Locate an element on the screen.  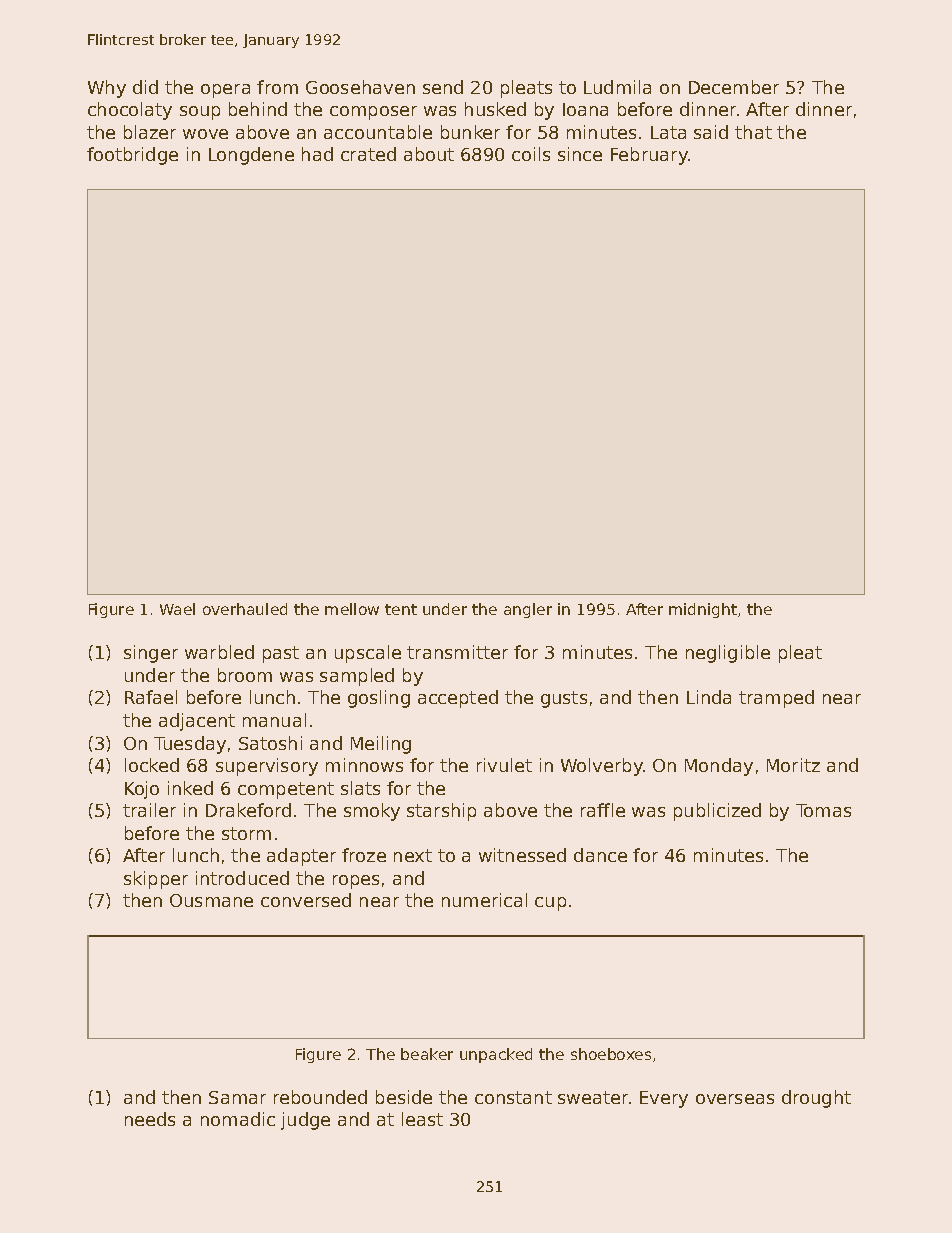
bunker is located at coordinates (470, 132).
